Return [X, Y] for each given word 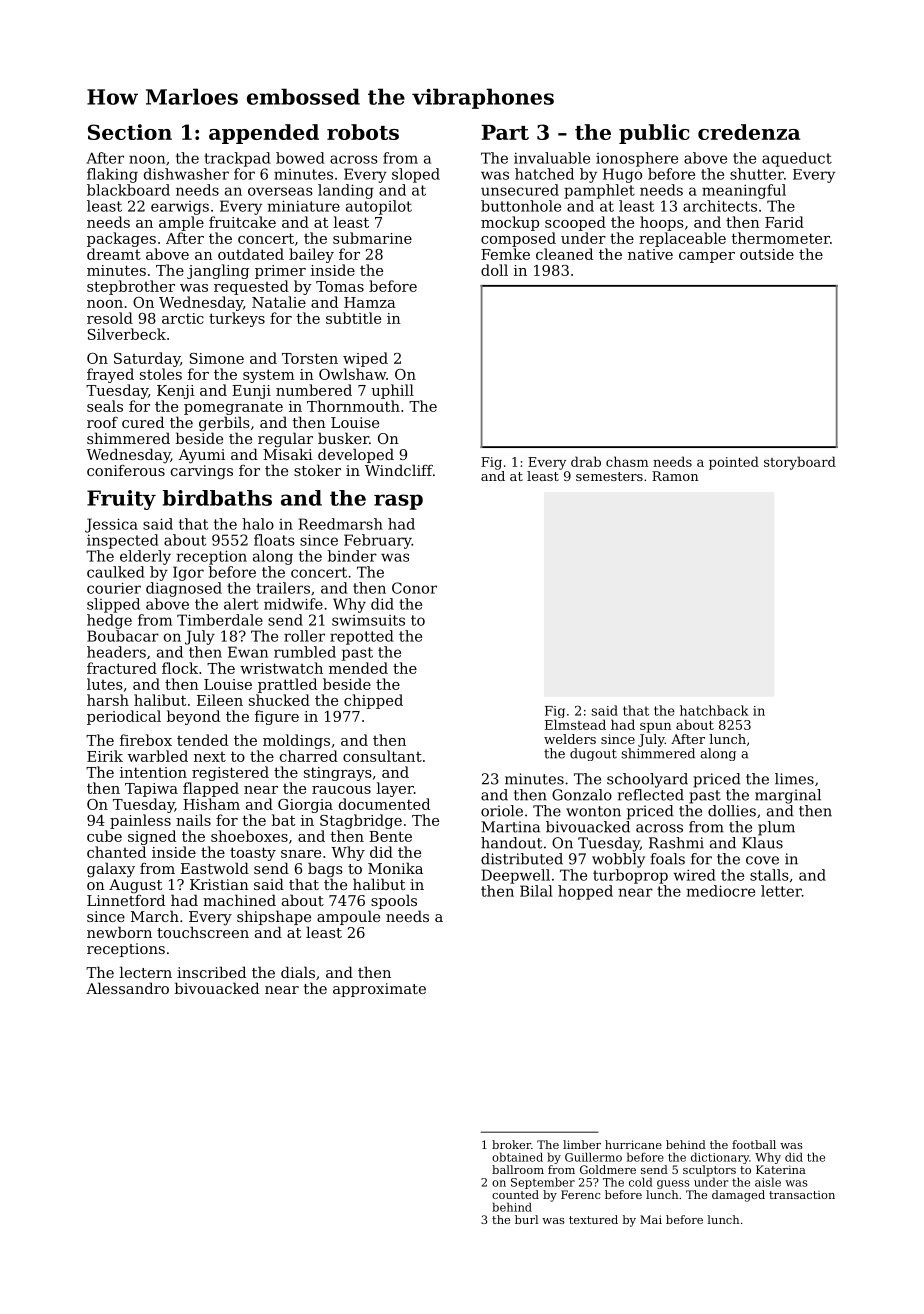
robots [363, 132]
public [654, 134]
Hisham [211, 804]
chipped [373, 701]
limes [794, 779]
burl [526, 1219]
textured [593, 1219]
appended [264, 134]
